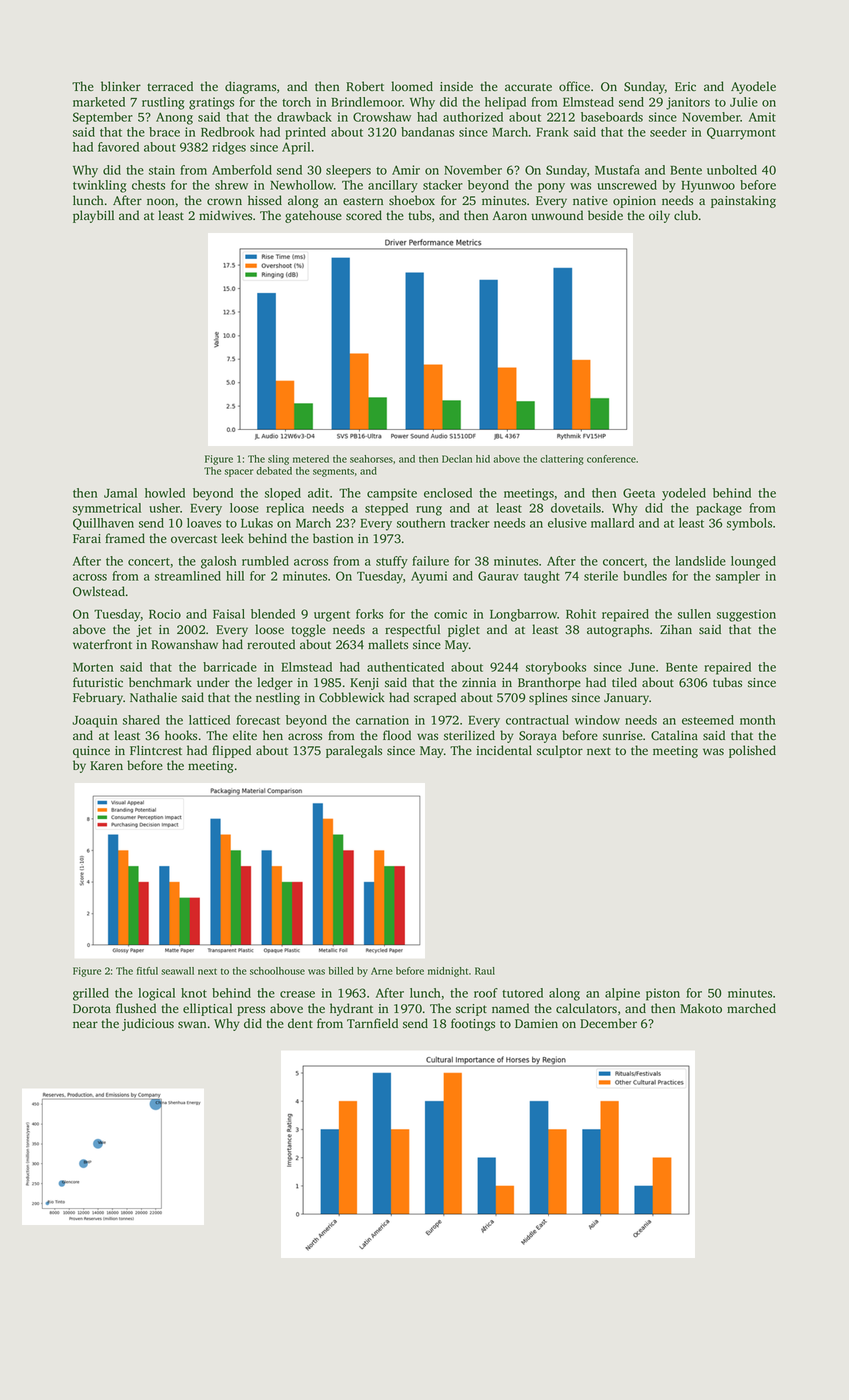 The height and width of the screenshot is (1400, 849). I want to click on polished, so click(752, 751).
